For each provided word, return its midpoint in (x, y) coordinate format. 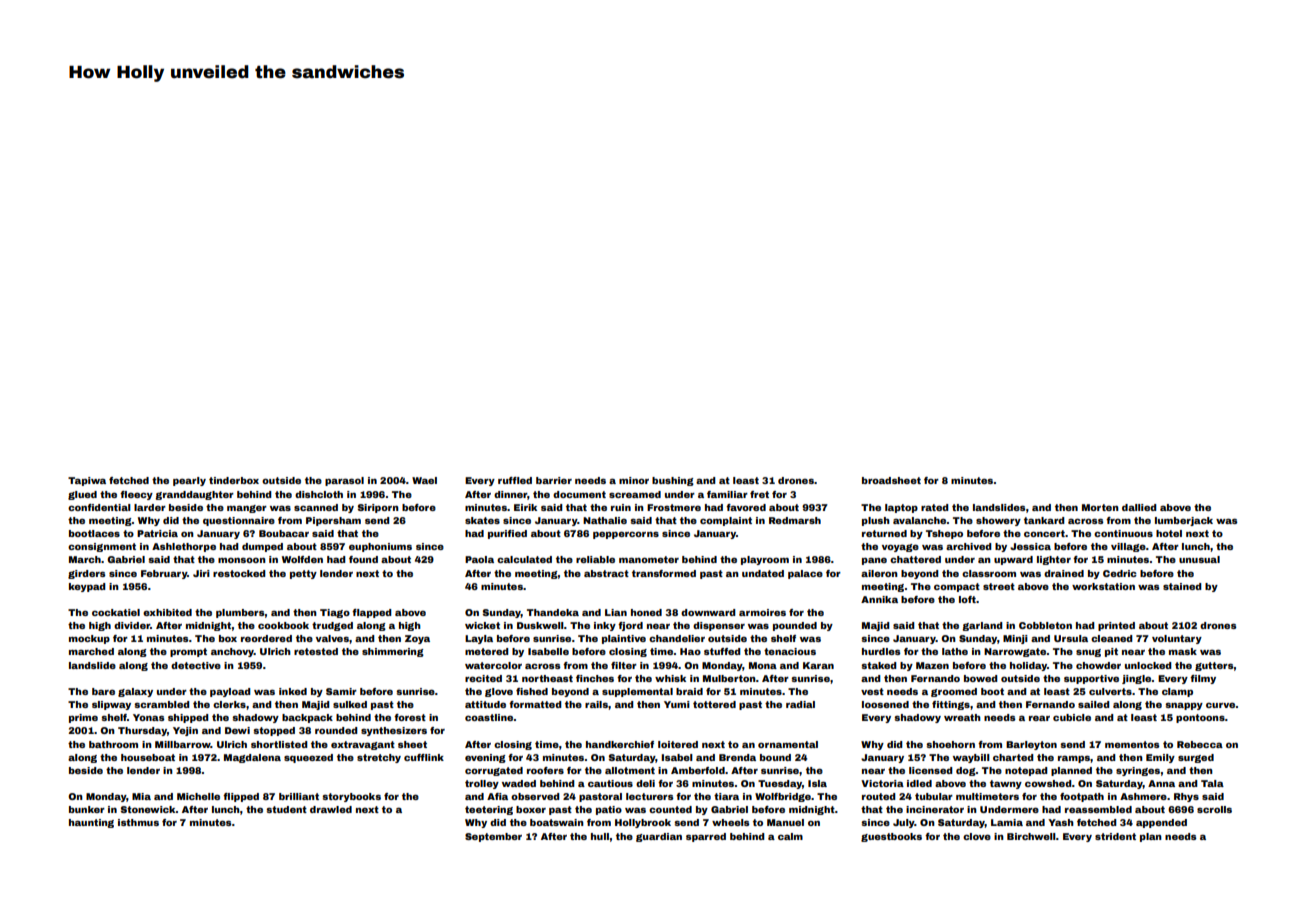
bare (103, 691)
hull (600, 836)
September (493, 837)
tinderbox (234, 480)
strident (1115, 836)
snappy (1184, 706)
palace (805, 574)
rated (935, 507)
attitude (485, 704)
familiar (727, 494)
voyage (900, 548)
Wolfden (302, 559)
